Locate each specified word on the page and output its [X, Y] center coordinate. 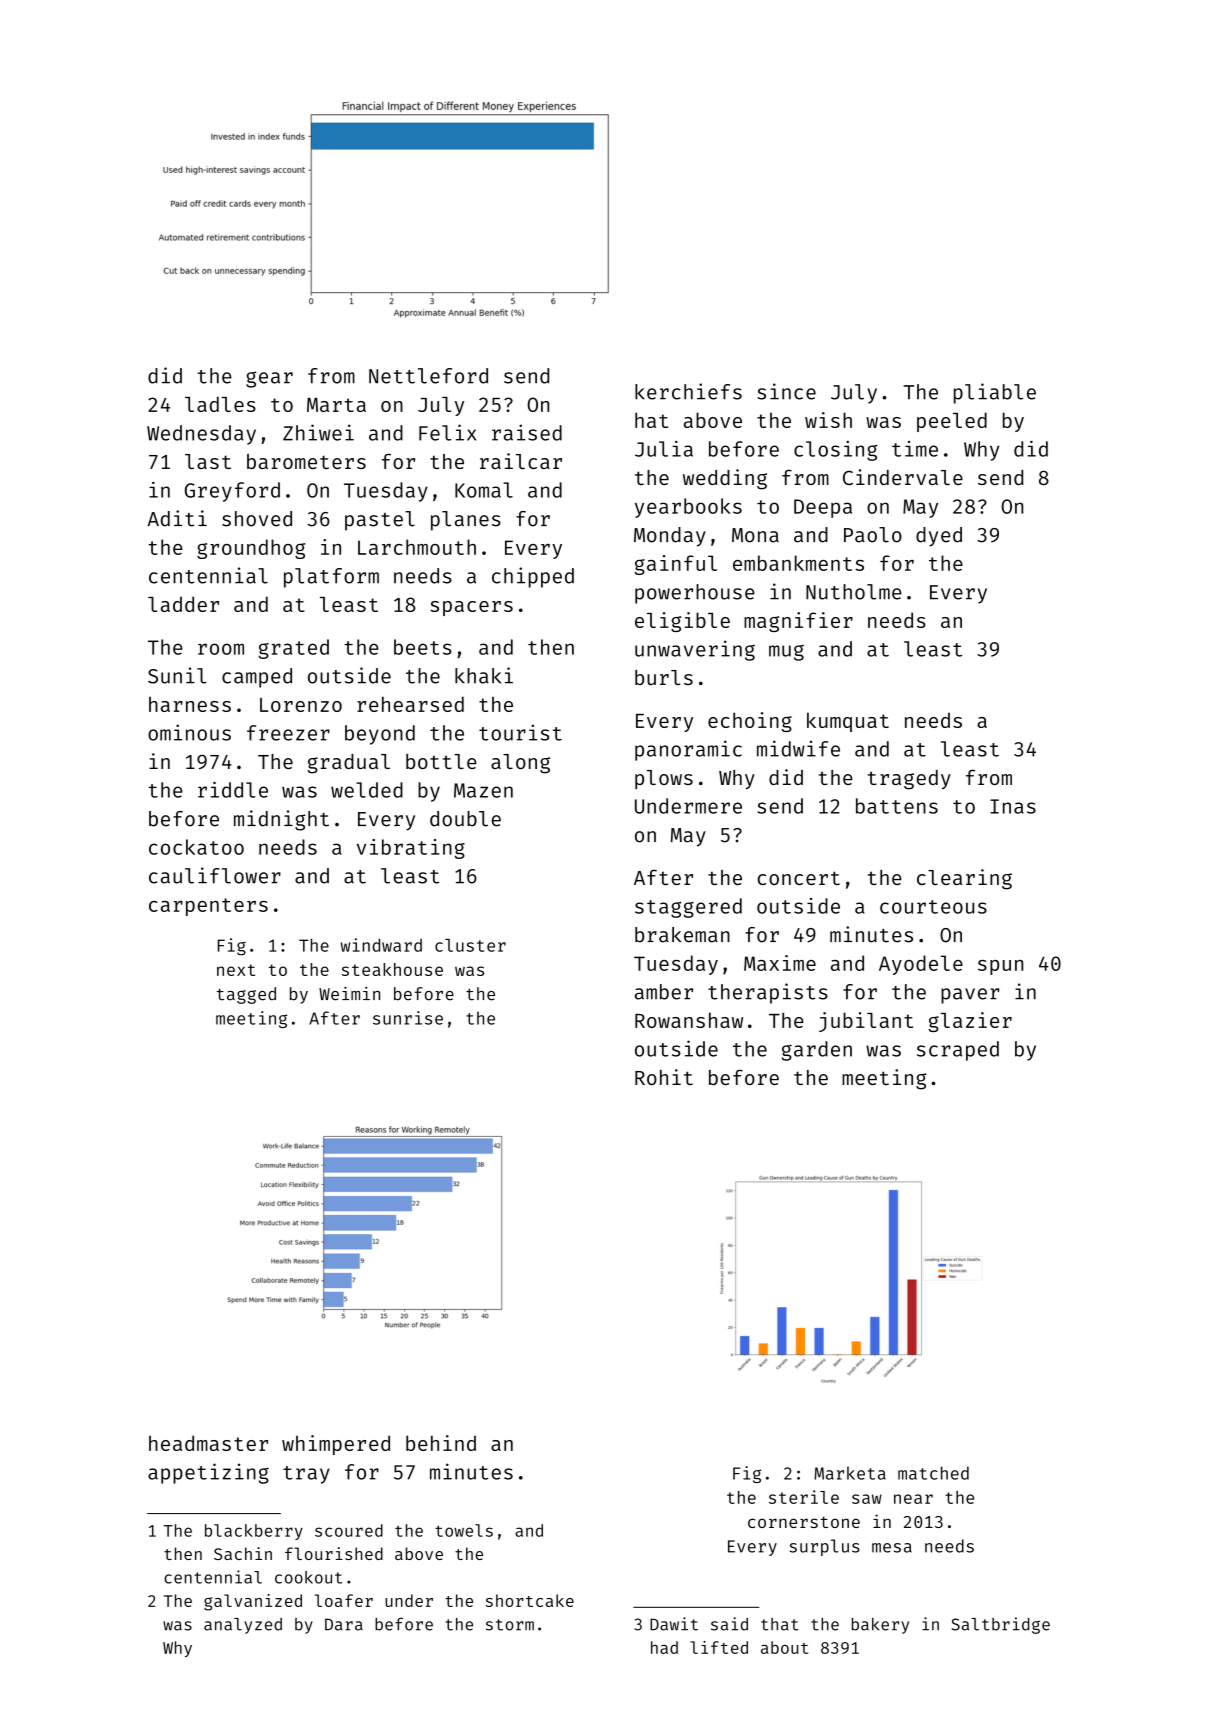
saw [867, 1499]
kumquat [848, 722]
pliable [995, 393]
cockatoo [196, 847]
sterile [804, 1497]
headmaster [208, 1443]
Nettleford [428, 376]
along [520, 764]
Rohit [664, 1077]
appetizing [208, 1473]
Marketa [850, 1473]
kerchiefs [688, 391]
